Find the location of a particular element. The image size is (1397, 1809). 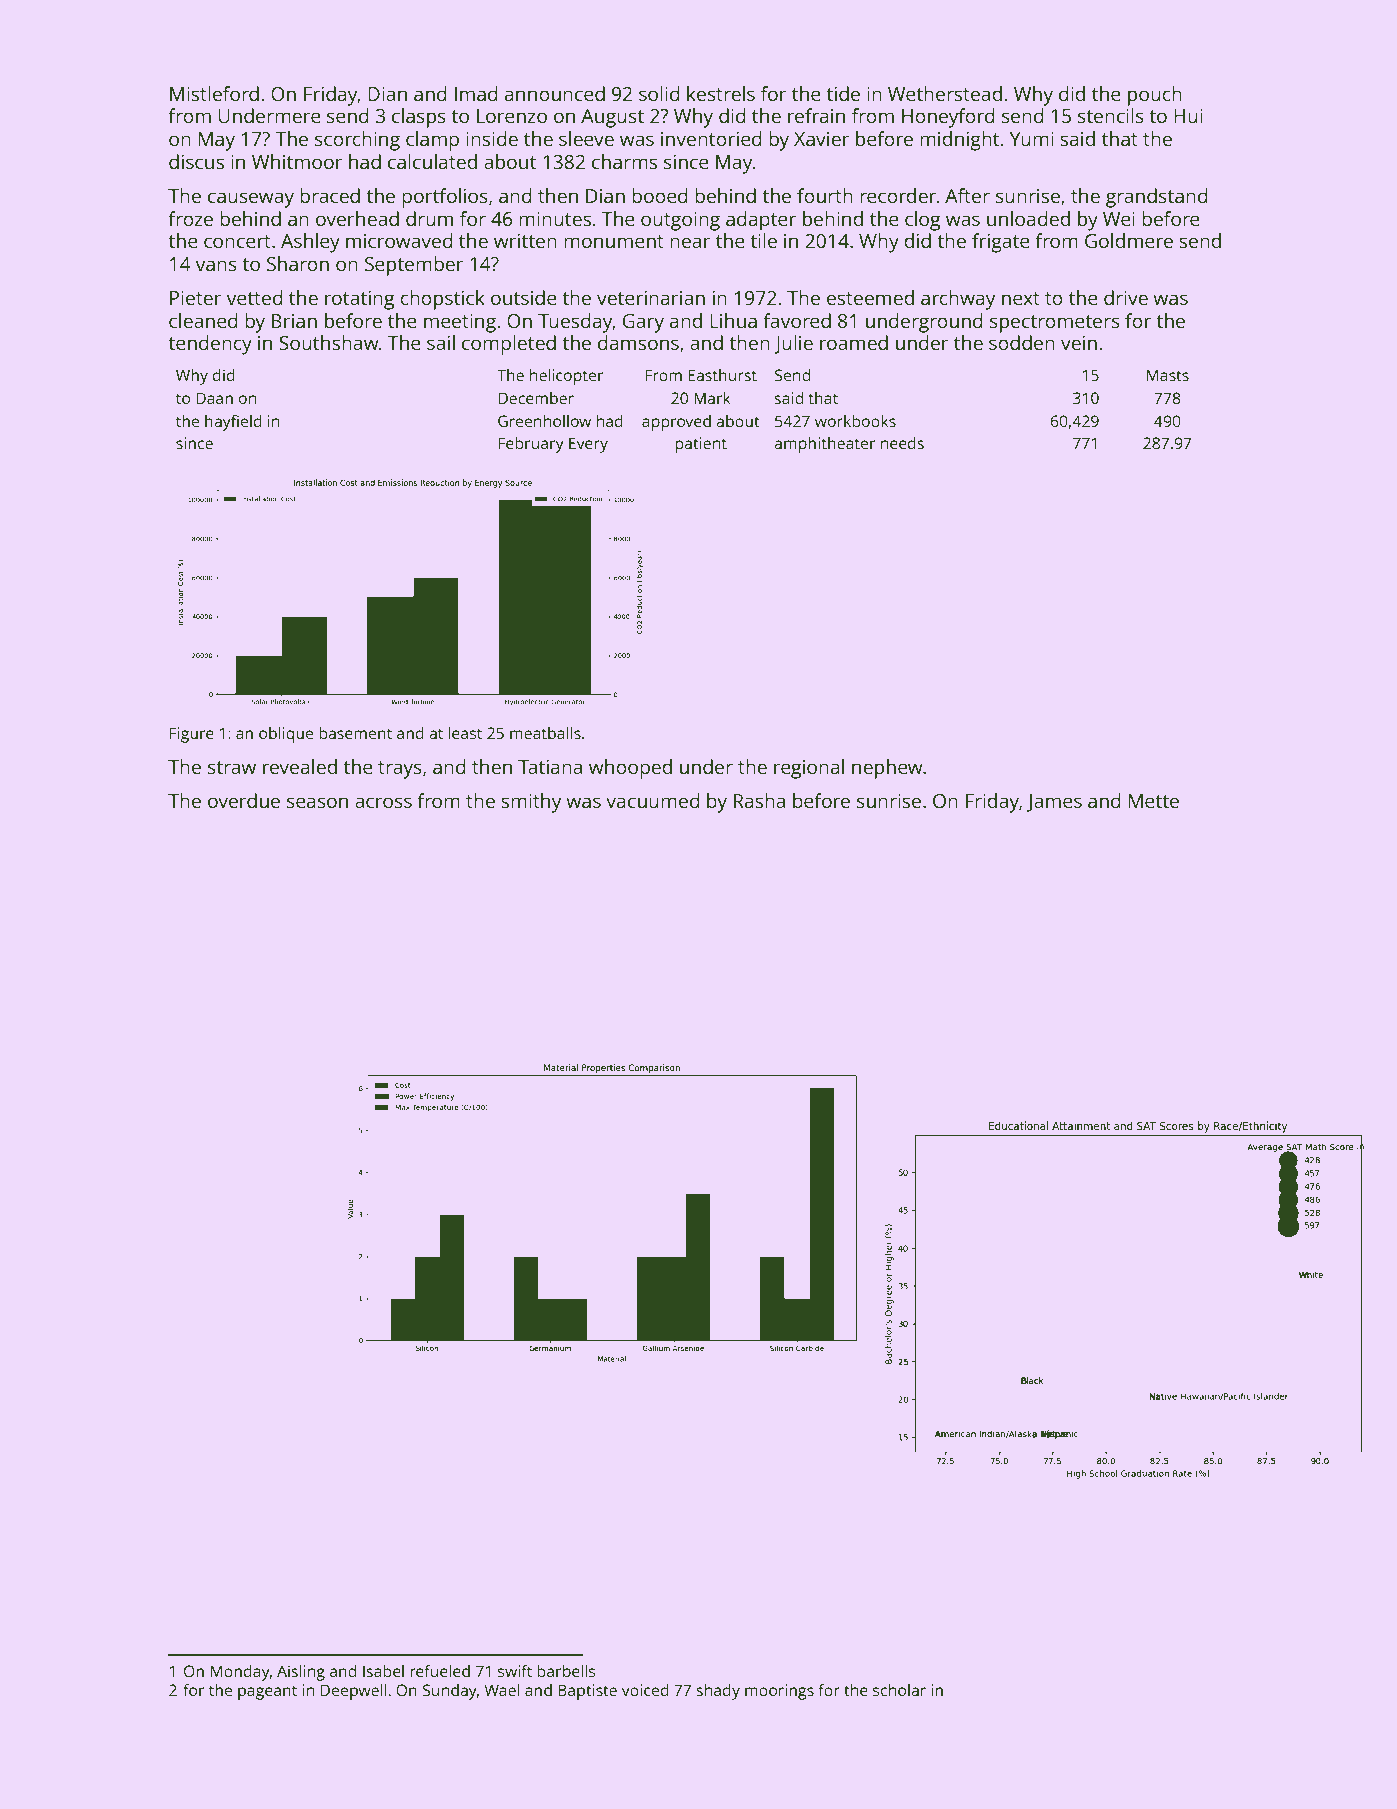

Mette is located at coordinates (1154, 801).
